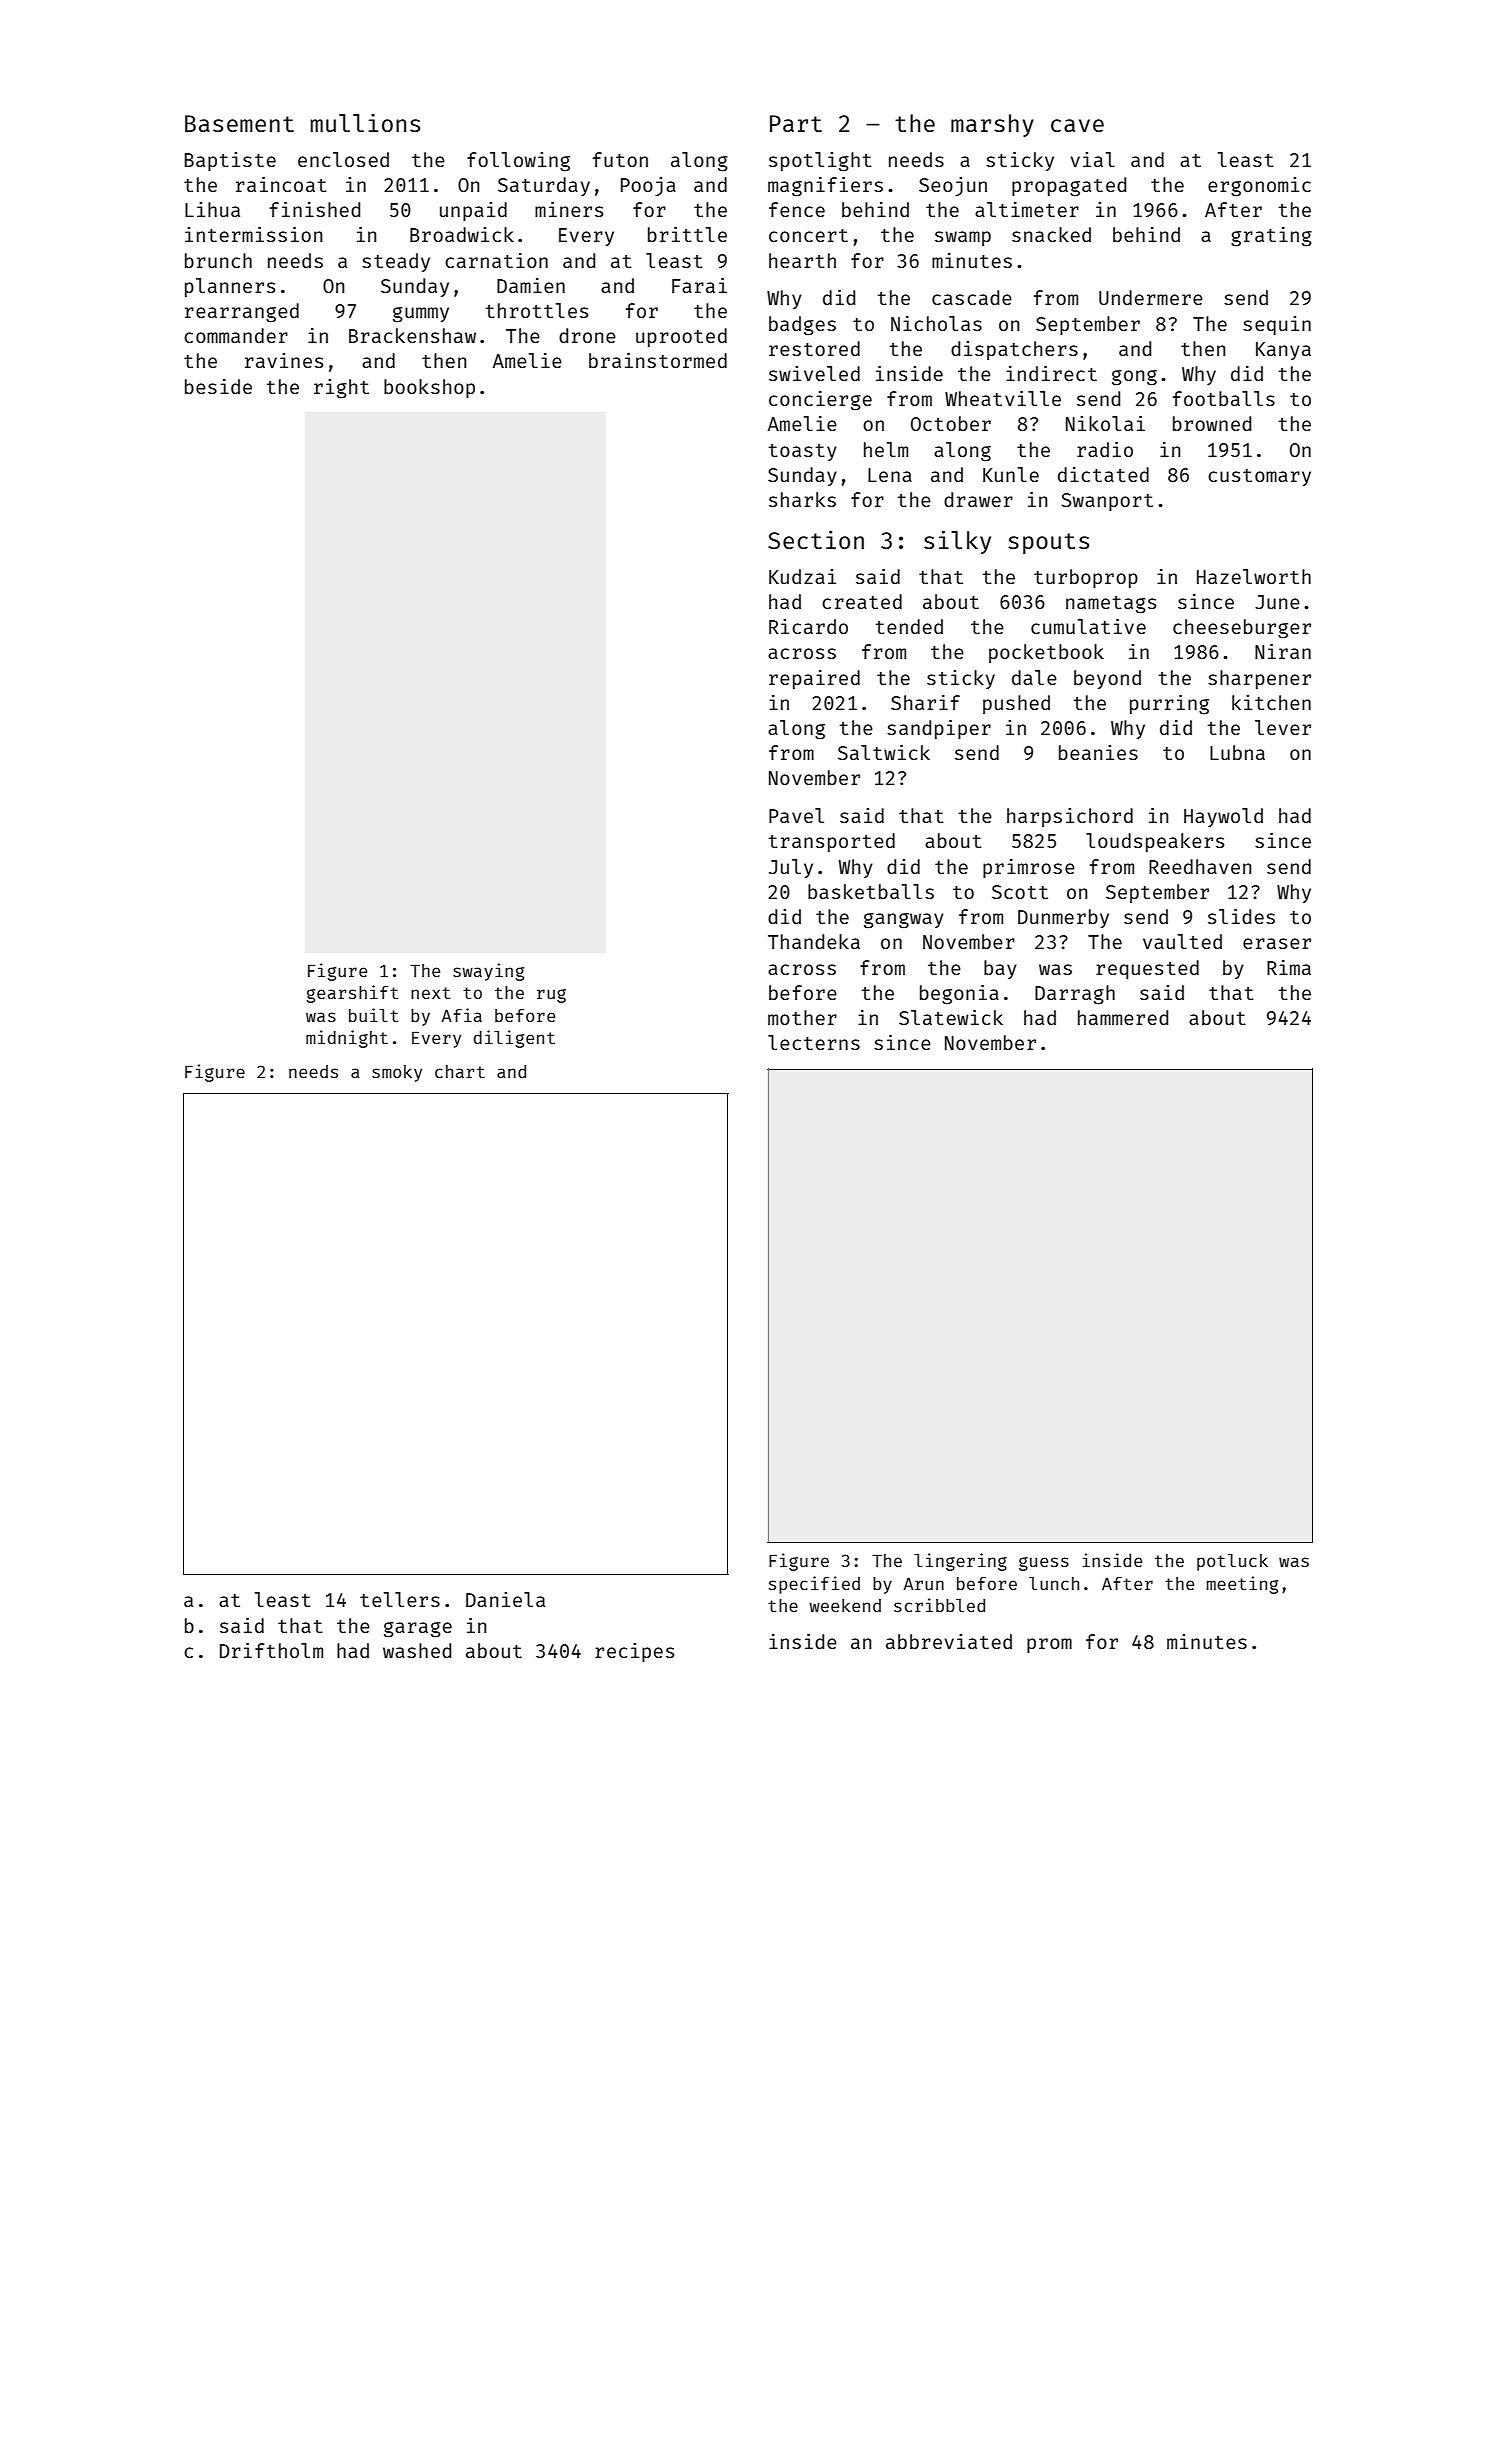 This screenshot has width=1496, height=2464. Describe the element at coordinates (365, 123) in the screenshot. I see `mullions` at that location.
